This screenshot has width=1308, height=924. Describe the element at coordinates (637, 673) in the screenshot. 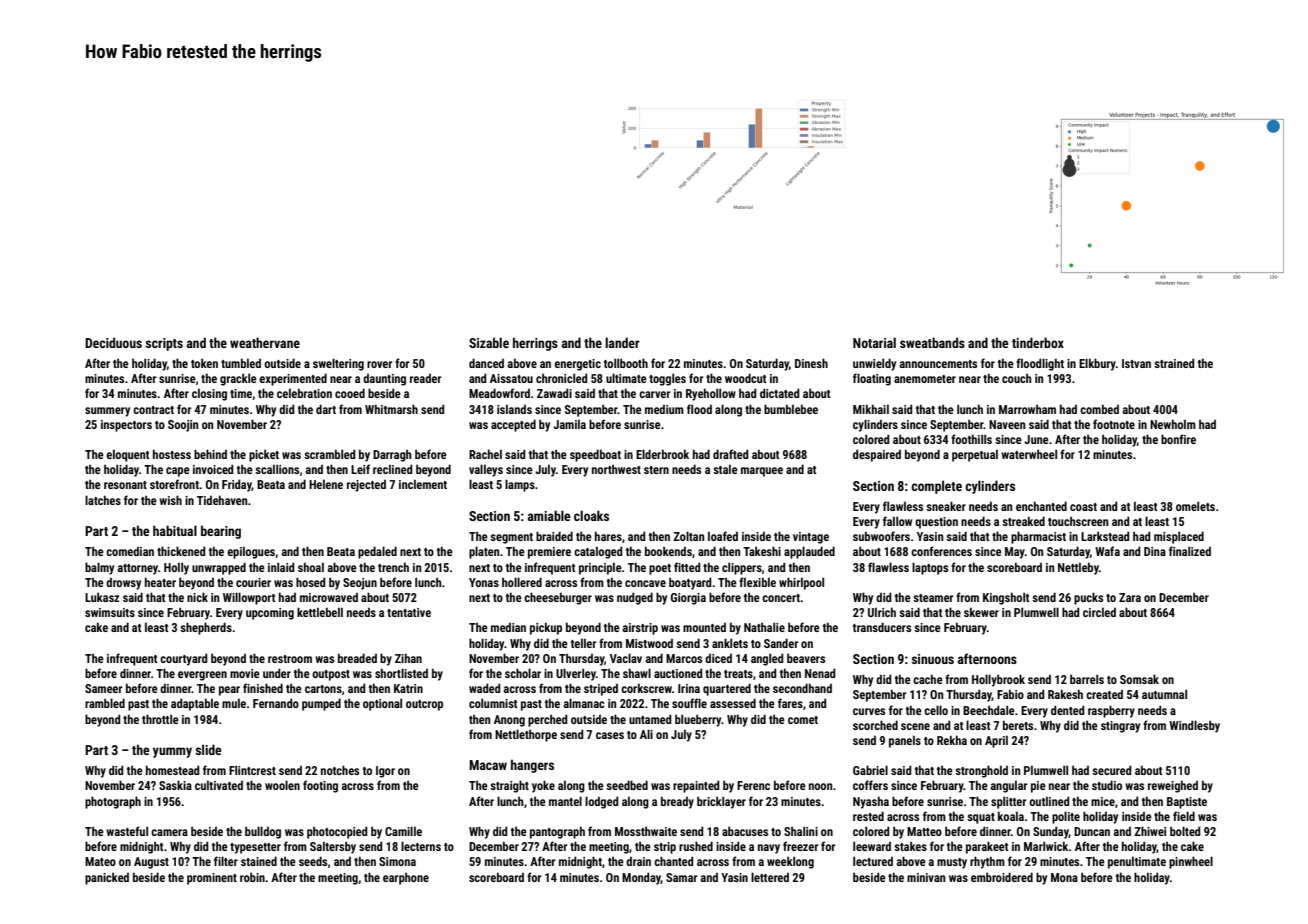

I see `shawl` at that location.
